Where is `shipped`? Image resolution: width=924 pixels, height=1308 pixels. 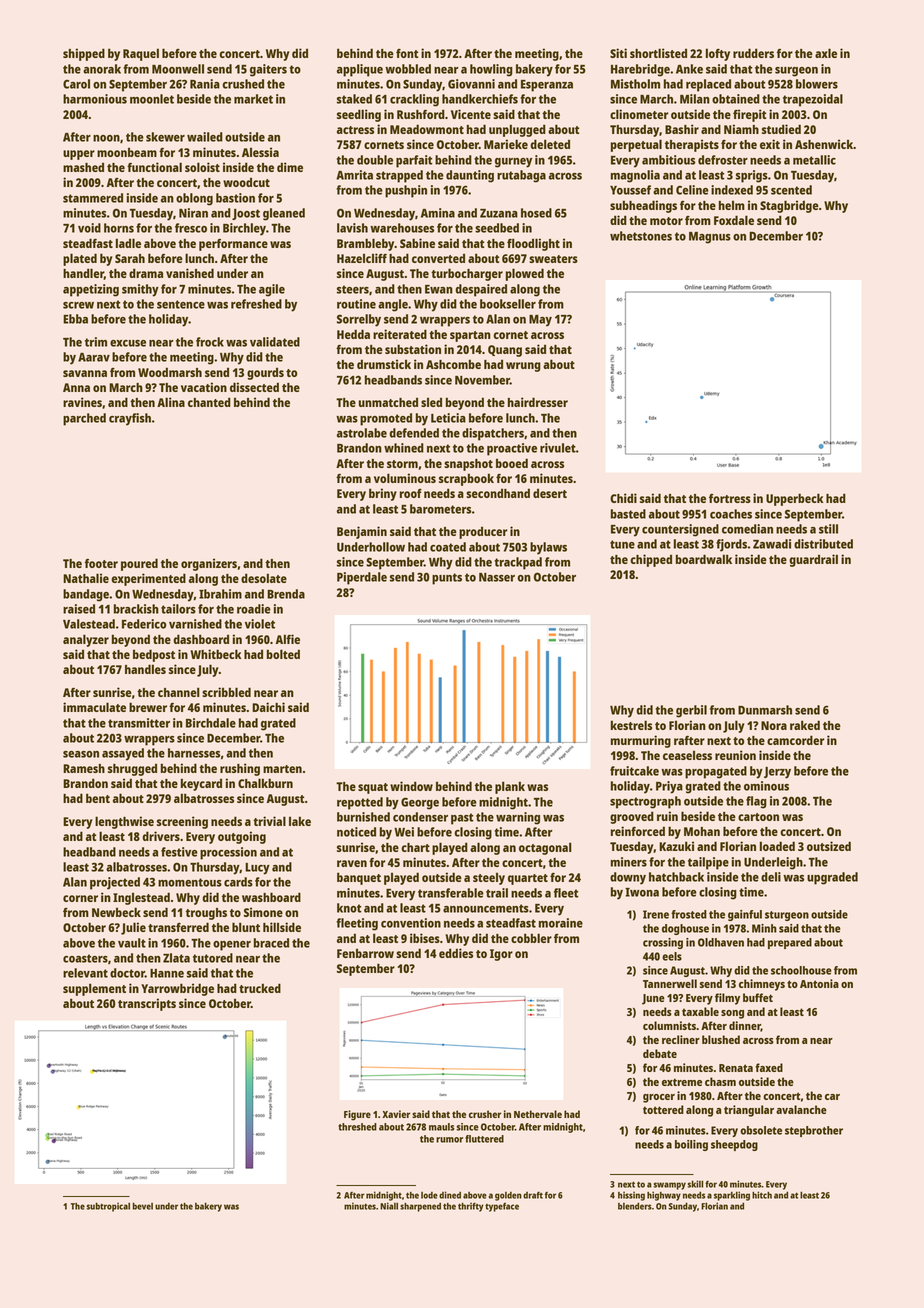
shipped is located at coordinates (84, 54).
